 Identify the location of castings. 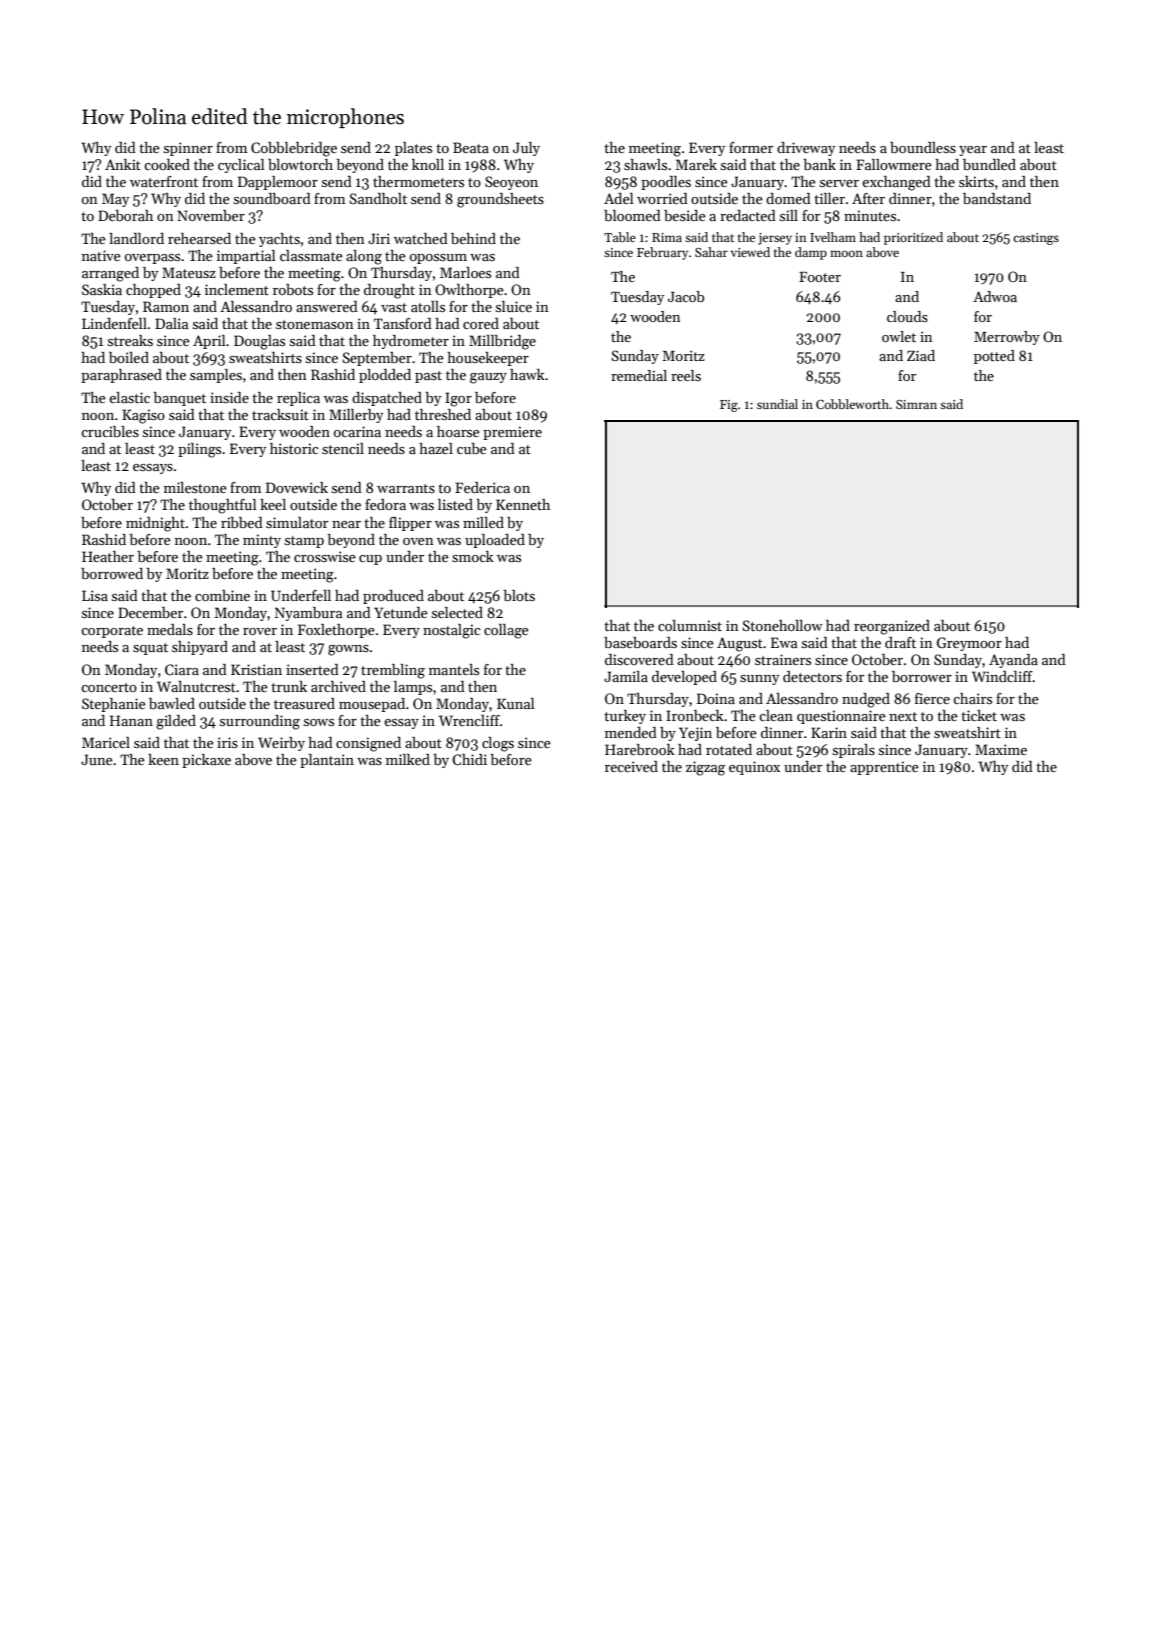
(1036, 239).
